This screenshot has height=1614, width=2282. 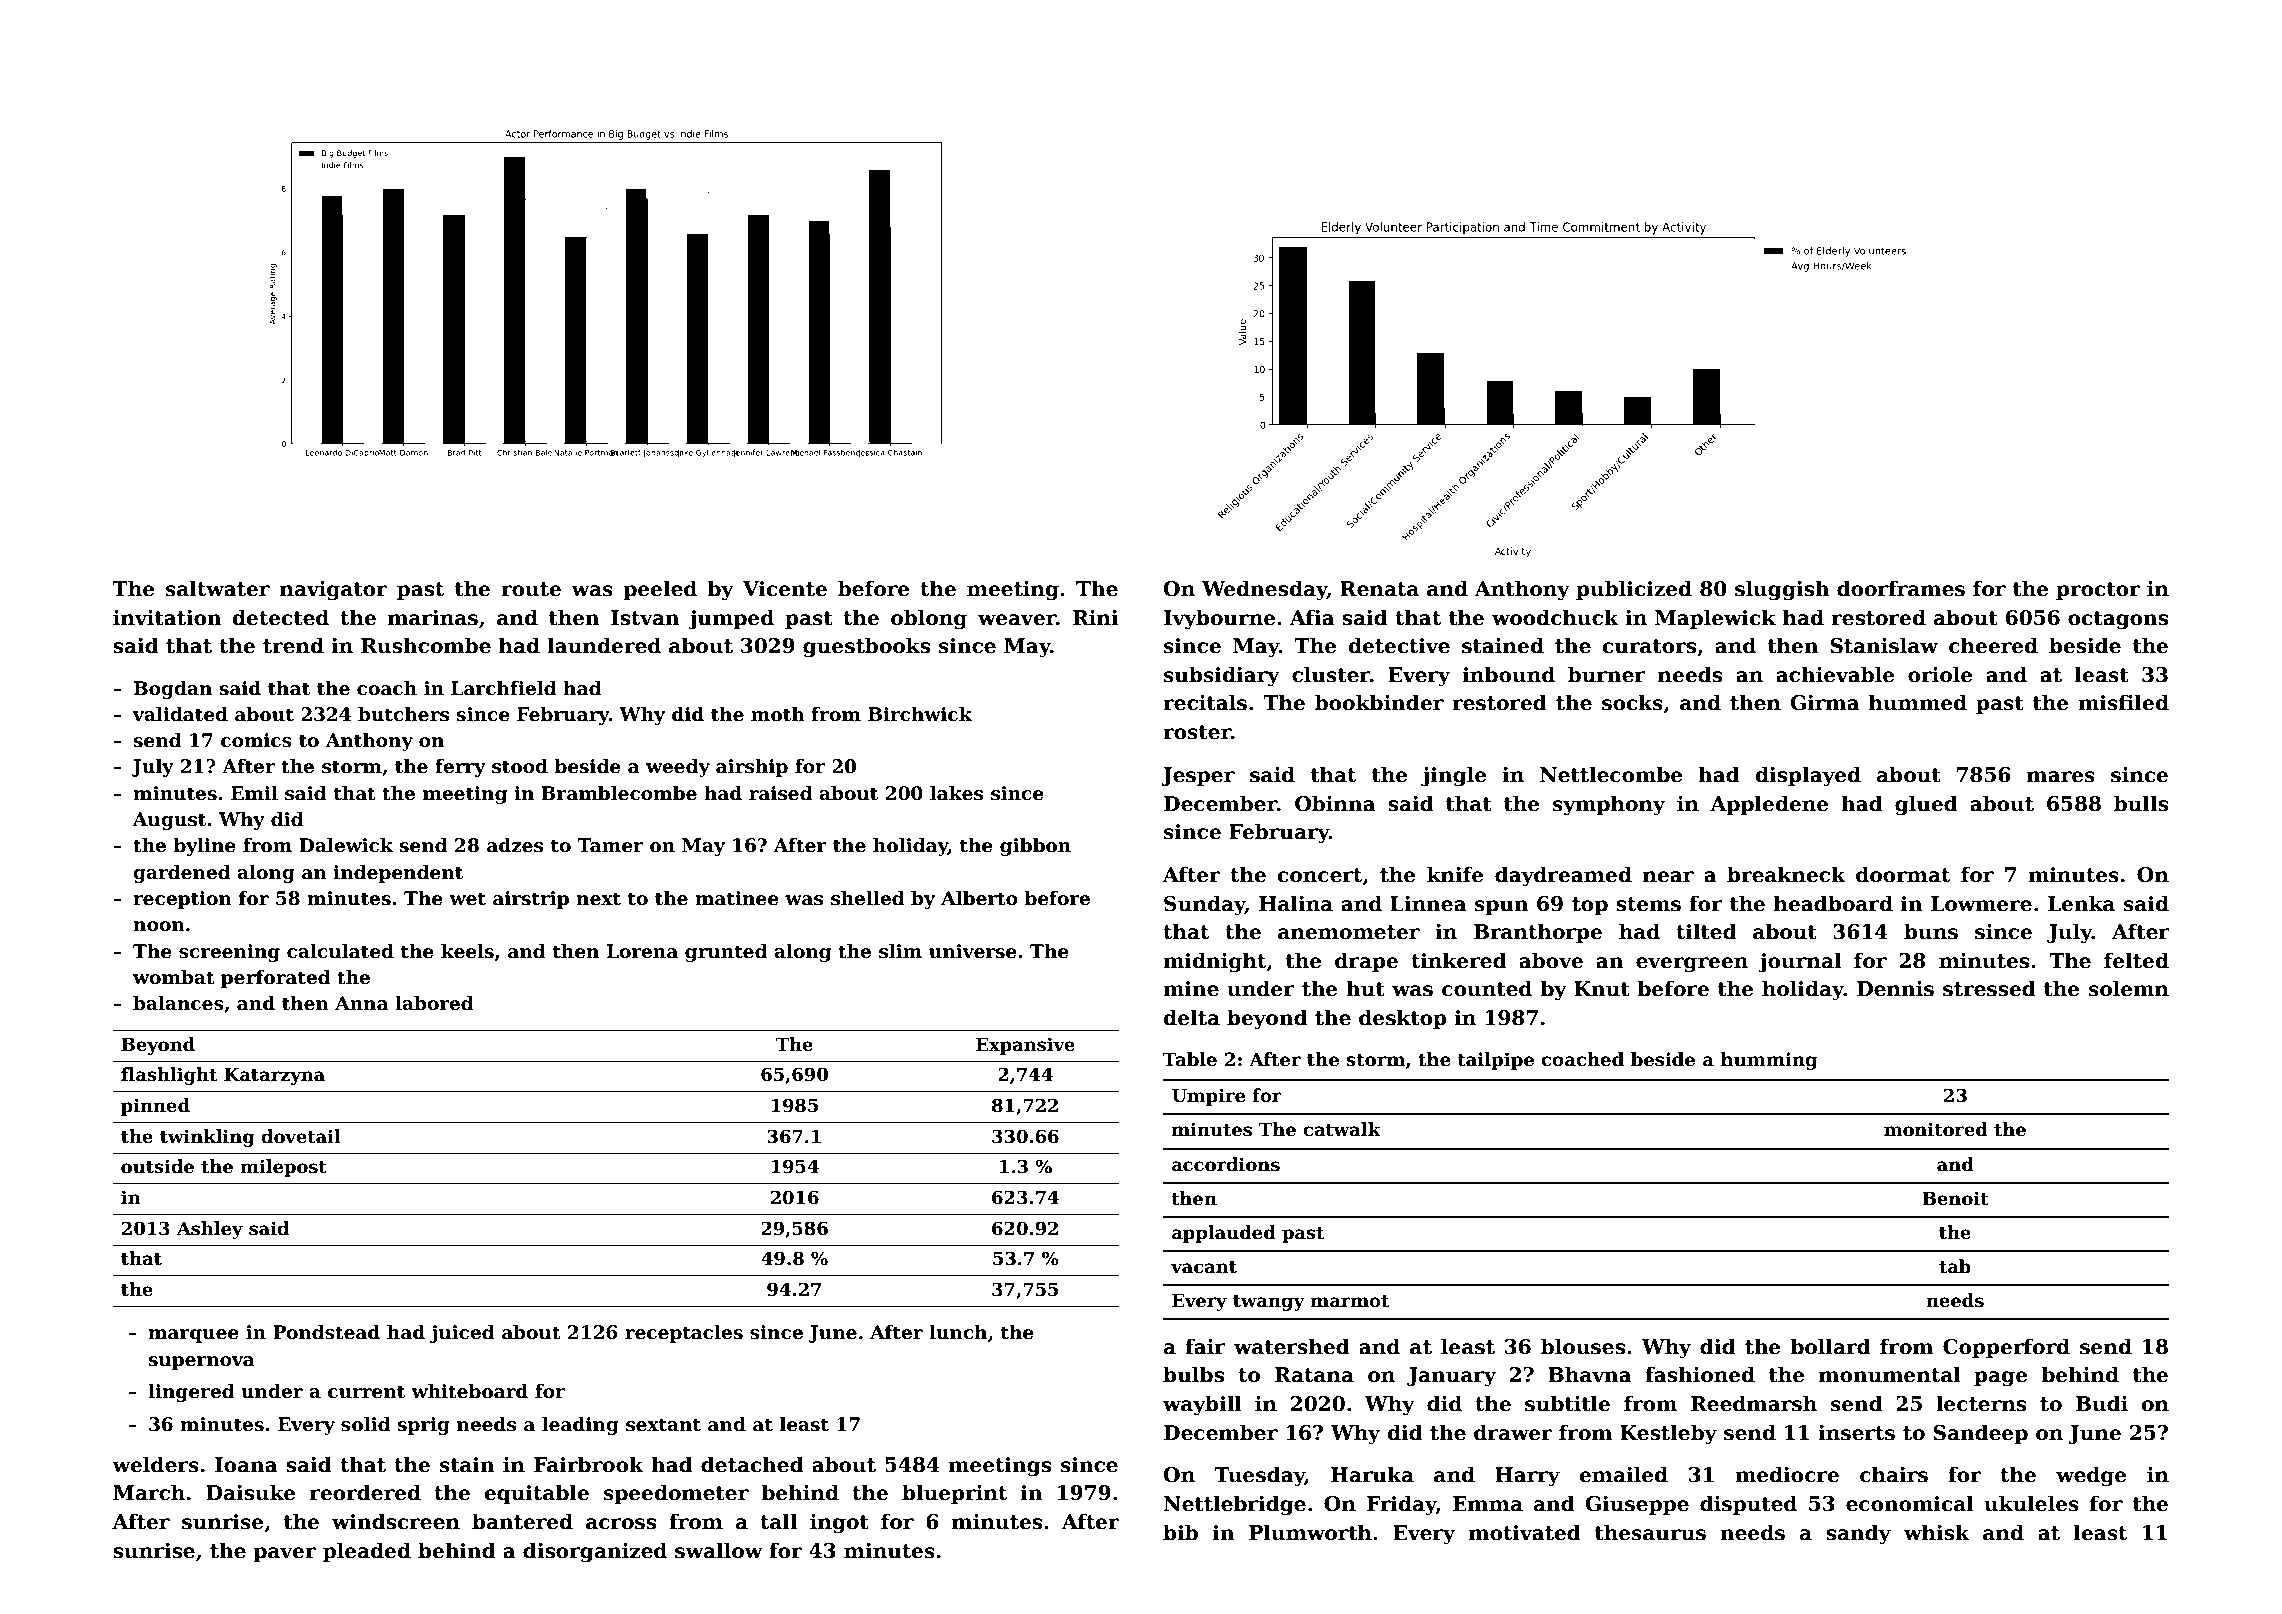 What do you see at coordinates (866, 647) in the screenshot?
I see `guestbooks` at bounding box center [866, 647].
